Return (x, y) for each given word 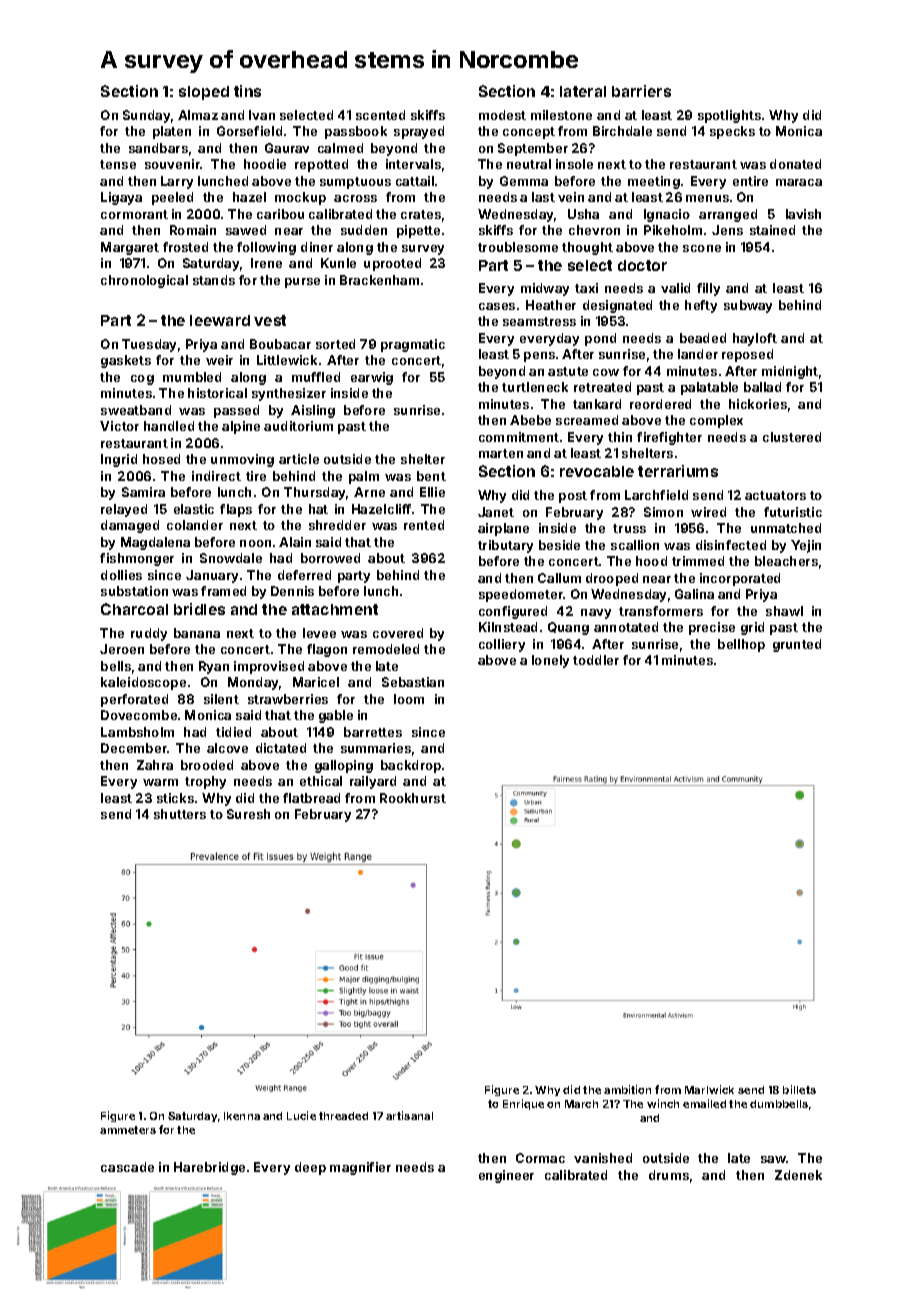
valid (675, 288)
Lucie (301, 1115)
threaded (343, 1116)
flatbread (311, 798)
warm (160, 782)
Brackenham (379, 280)
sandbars (158, 148)
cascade (127, 1167)
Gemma (524, 181)
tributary (505, 546)
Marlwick (709, 1089)
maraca (799, 182)
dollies (121, 575)
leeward (220, 320)
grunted (797, 645)
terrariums (678, 471)
